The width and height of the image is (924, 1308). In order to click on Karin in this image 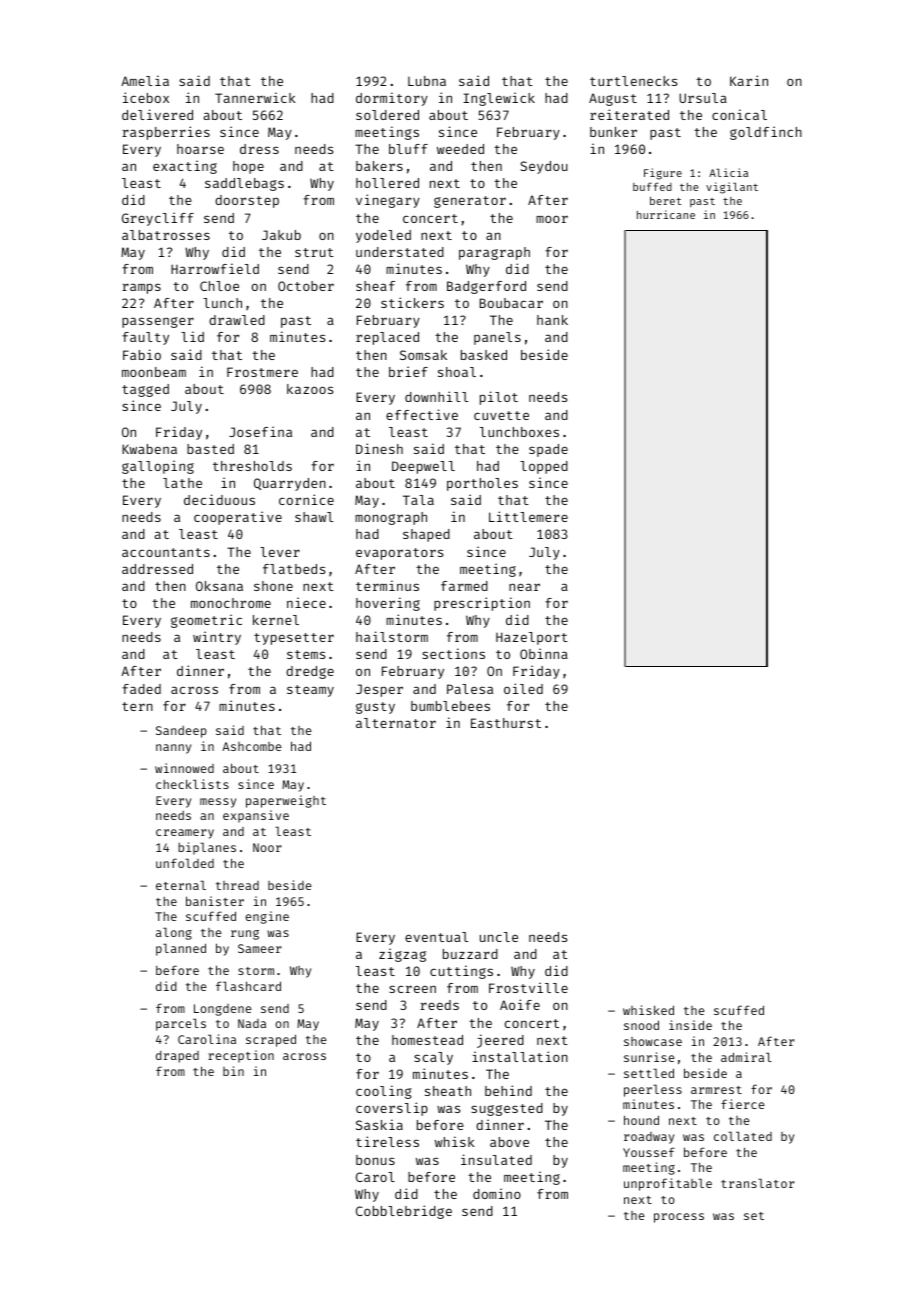, I will do `click(749, 80)`.
